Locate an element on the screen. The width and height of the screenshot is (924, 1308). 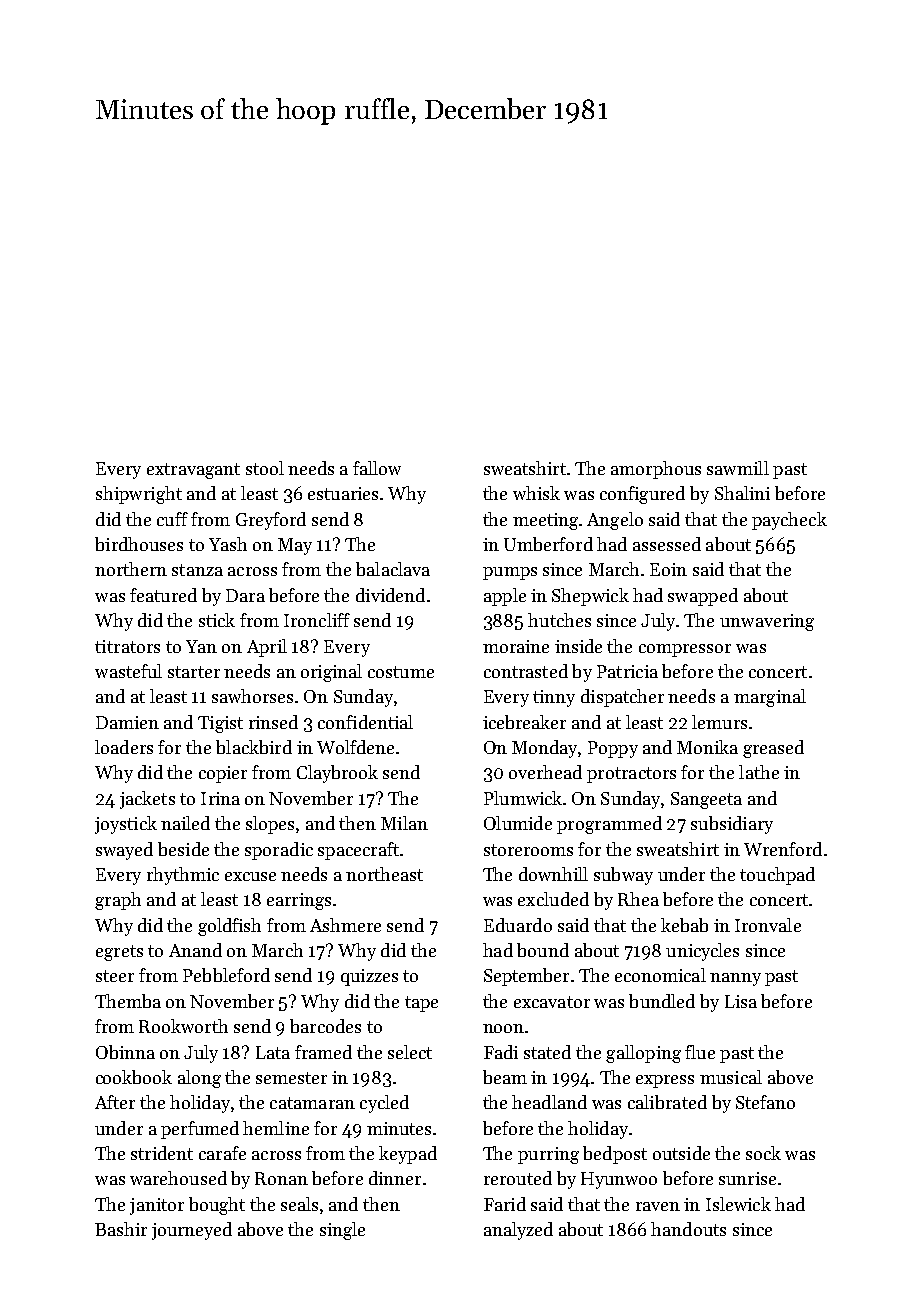
Ironvale is located at coordinates (768, 925).
